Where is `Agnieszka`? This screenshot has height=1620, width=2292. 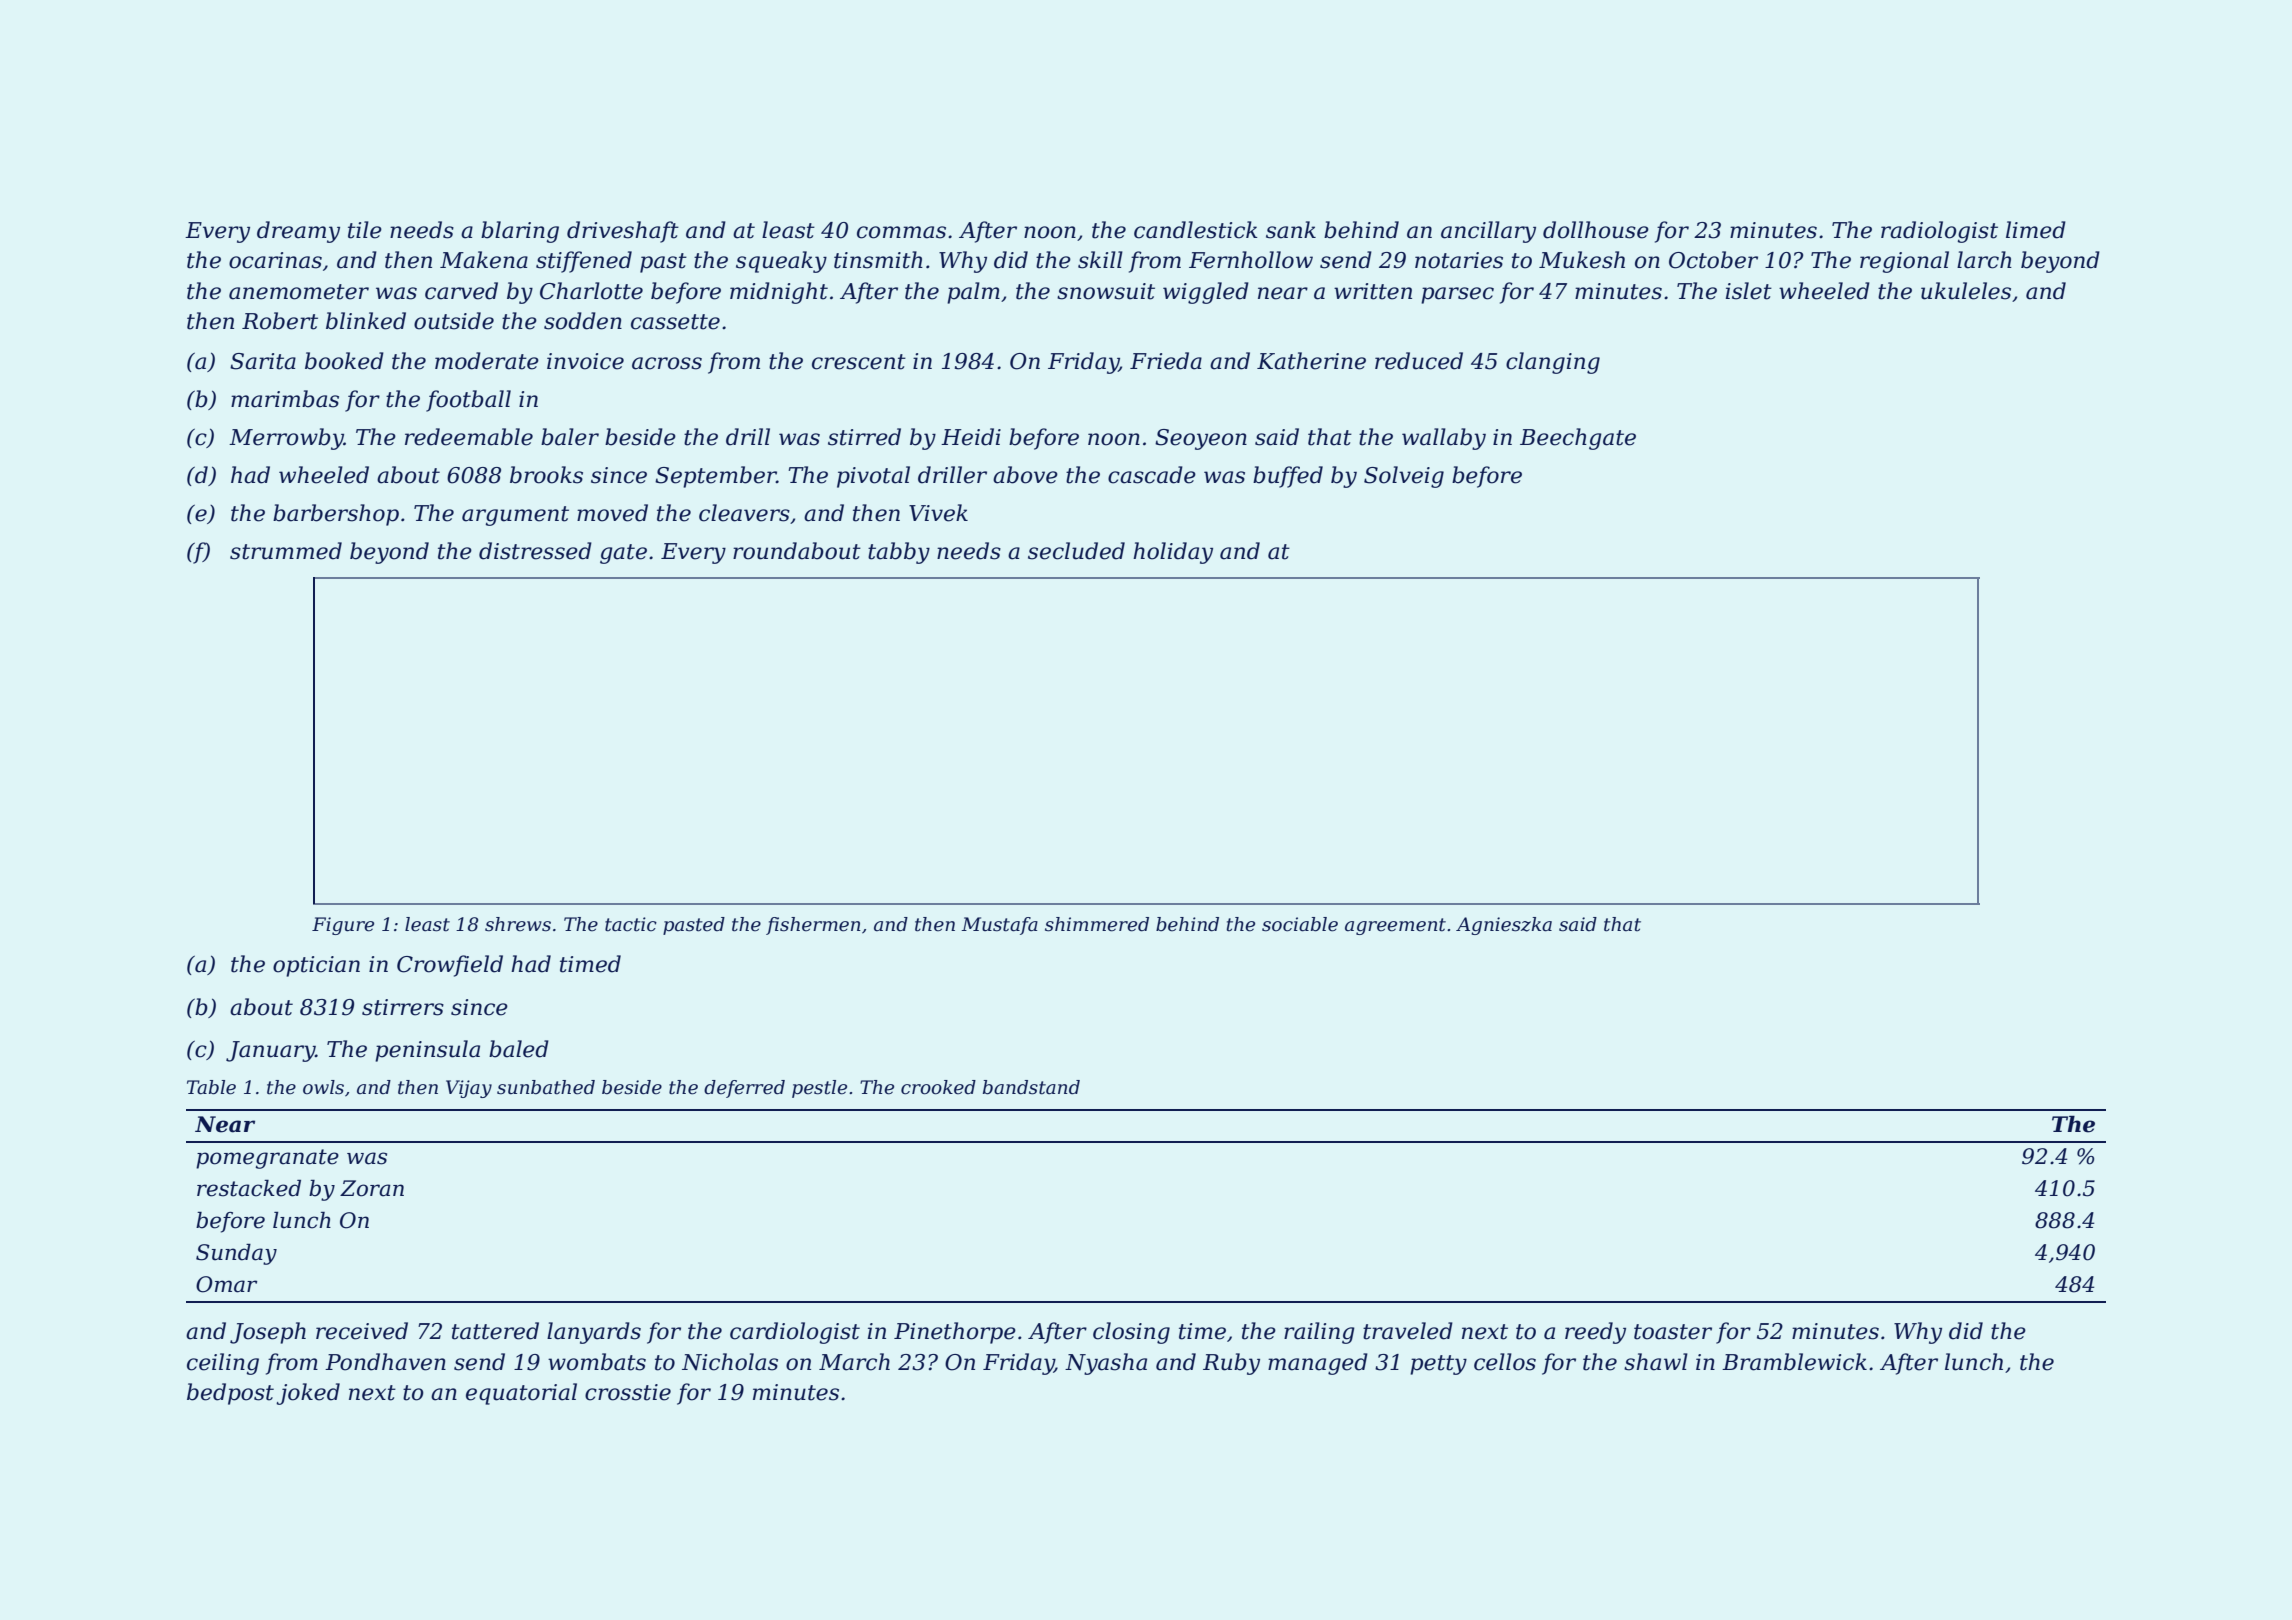 Agnieszka is located at coordinates (1504, 926).
